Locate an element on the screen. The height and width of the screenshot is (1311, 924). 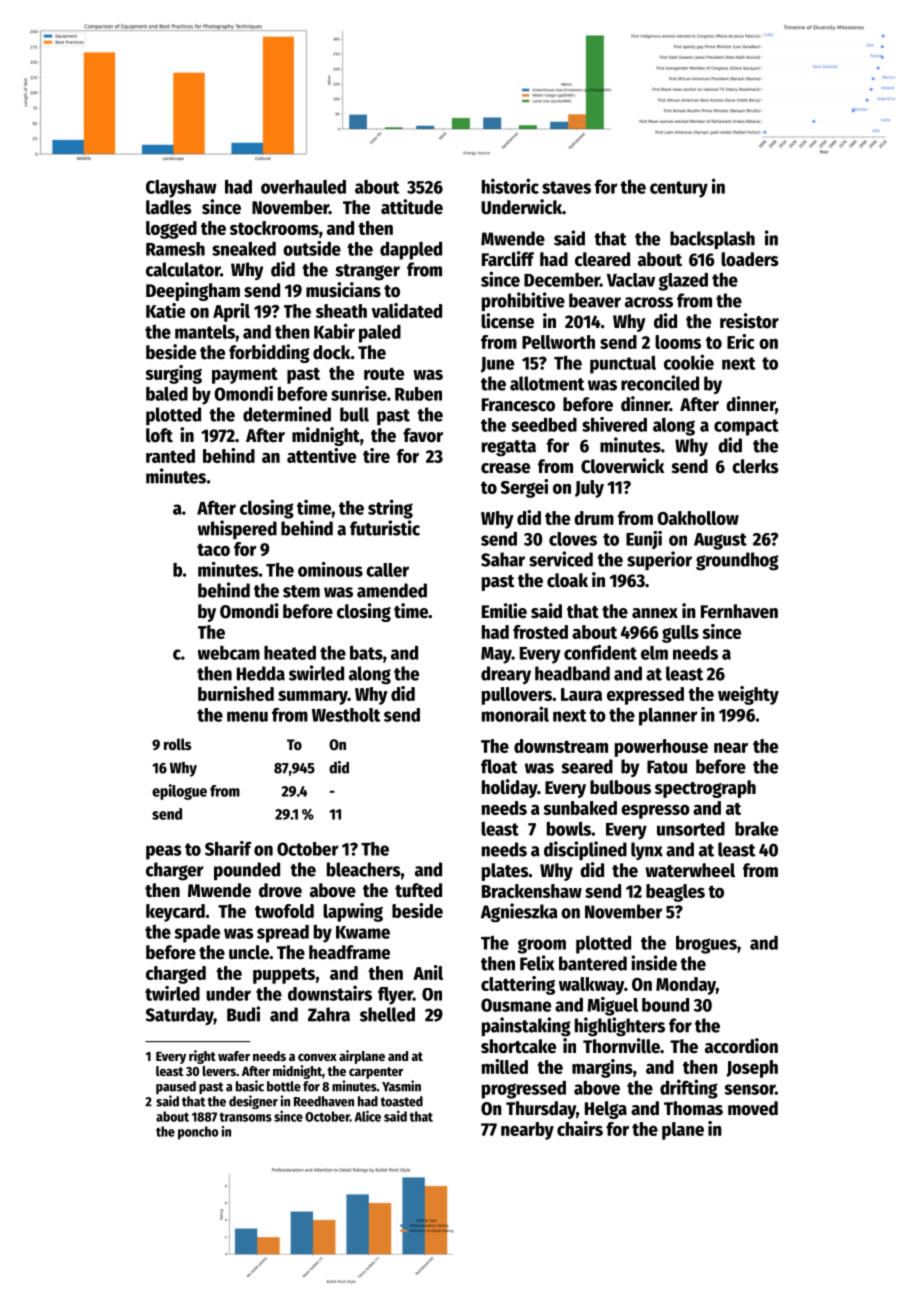
Sahar is located at coordinates (503, 559).
